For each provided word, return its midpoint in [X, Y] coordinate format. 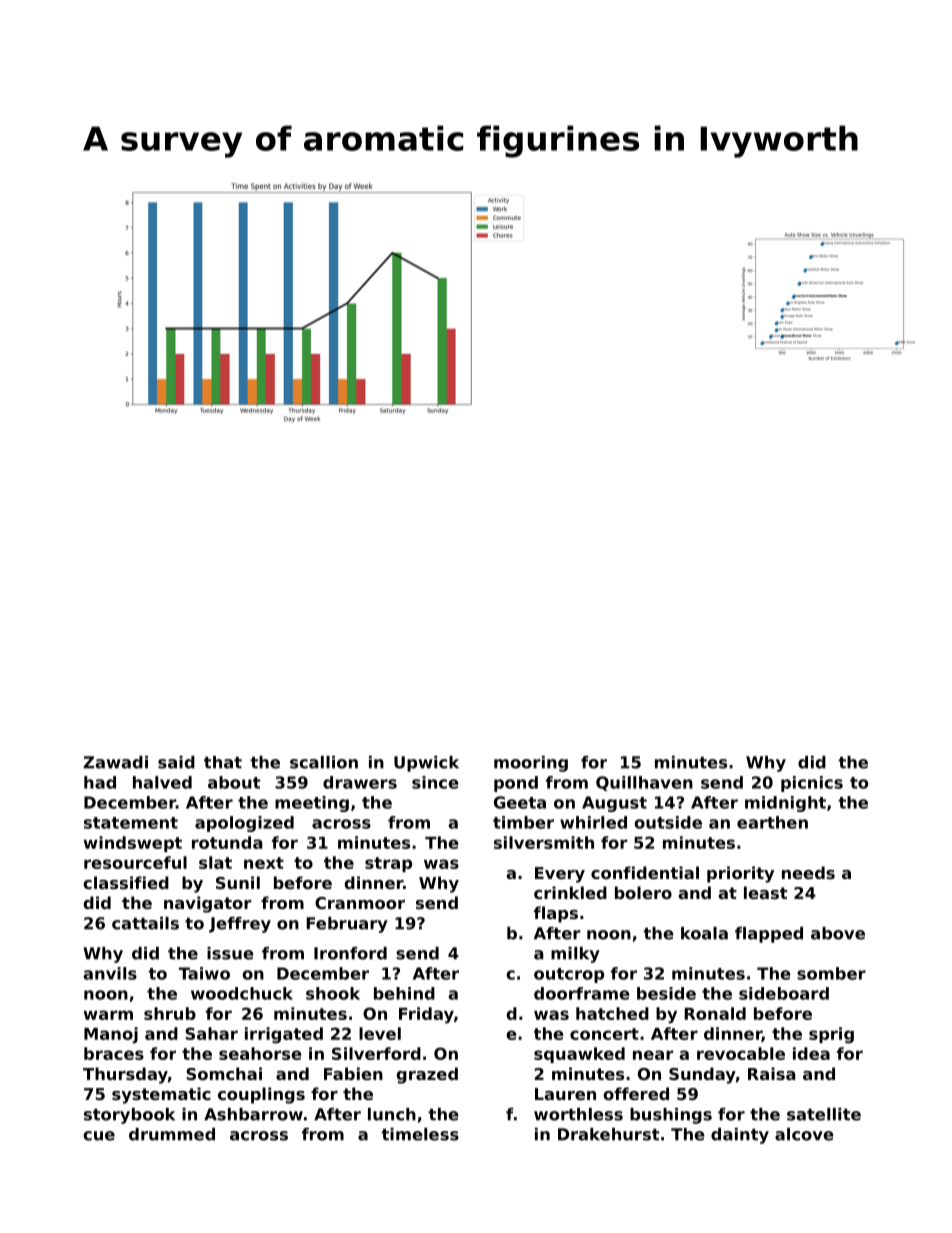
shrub [170, 1013]
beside [666, 993]
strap [388, 864]
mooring [531, 764]
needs [808, 872]
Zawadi [115, 762]
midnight [785, 804]
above [838, 933]
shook [333, 993]
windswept [133, 844]
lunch [392, 1114]
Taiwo [204, 973]
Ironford [350, 953]
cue [99, 1136]
